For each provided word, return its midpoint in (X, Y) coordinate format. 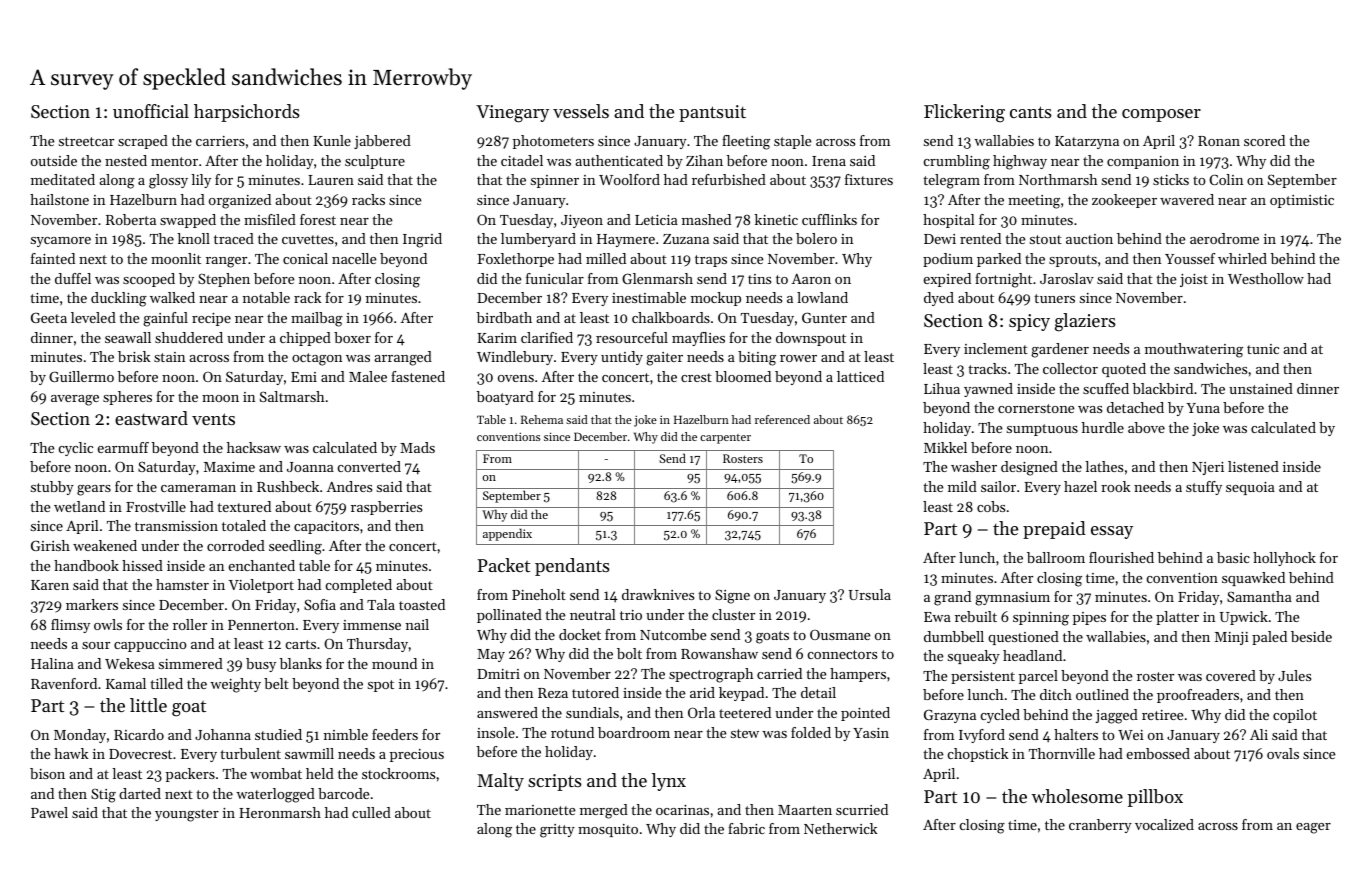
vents (213, 419)
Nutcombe (673, 634)
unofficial (151, 111)
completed (359, 586)
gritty (557, 831)
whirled (1242, 258)
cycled (1000, 716)
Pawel (49, 812)
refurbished (729, 179)
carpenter (725, 439)
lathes (1104, 466)
